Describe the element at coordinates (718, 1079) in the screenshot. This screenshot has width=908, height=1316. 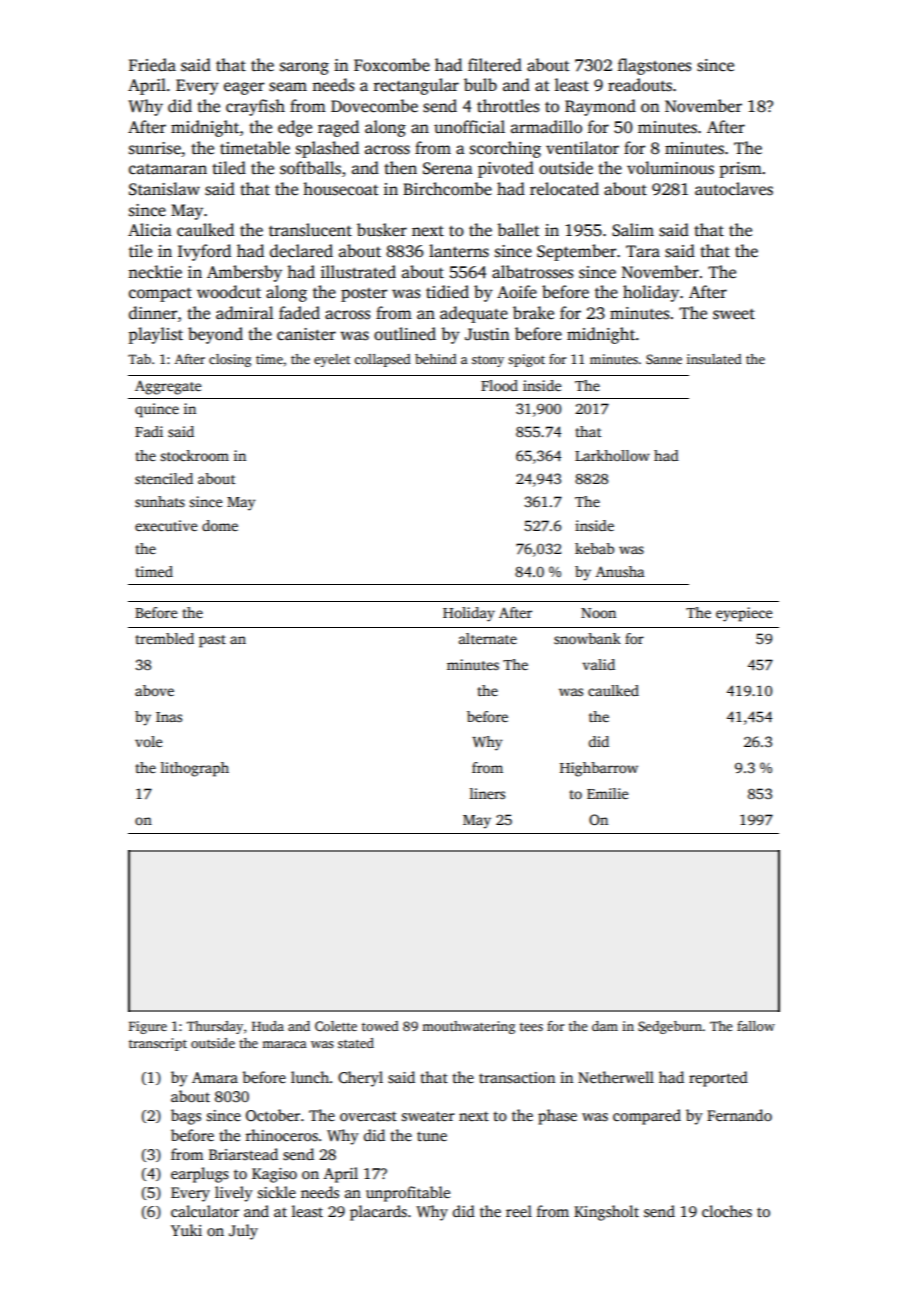
I see `reported` at that location.
